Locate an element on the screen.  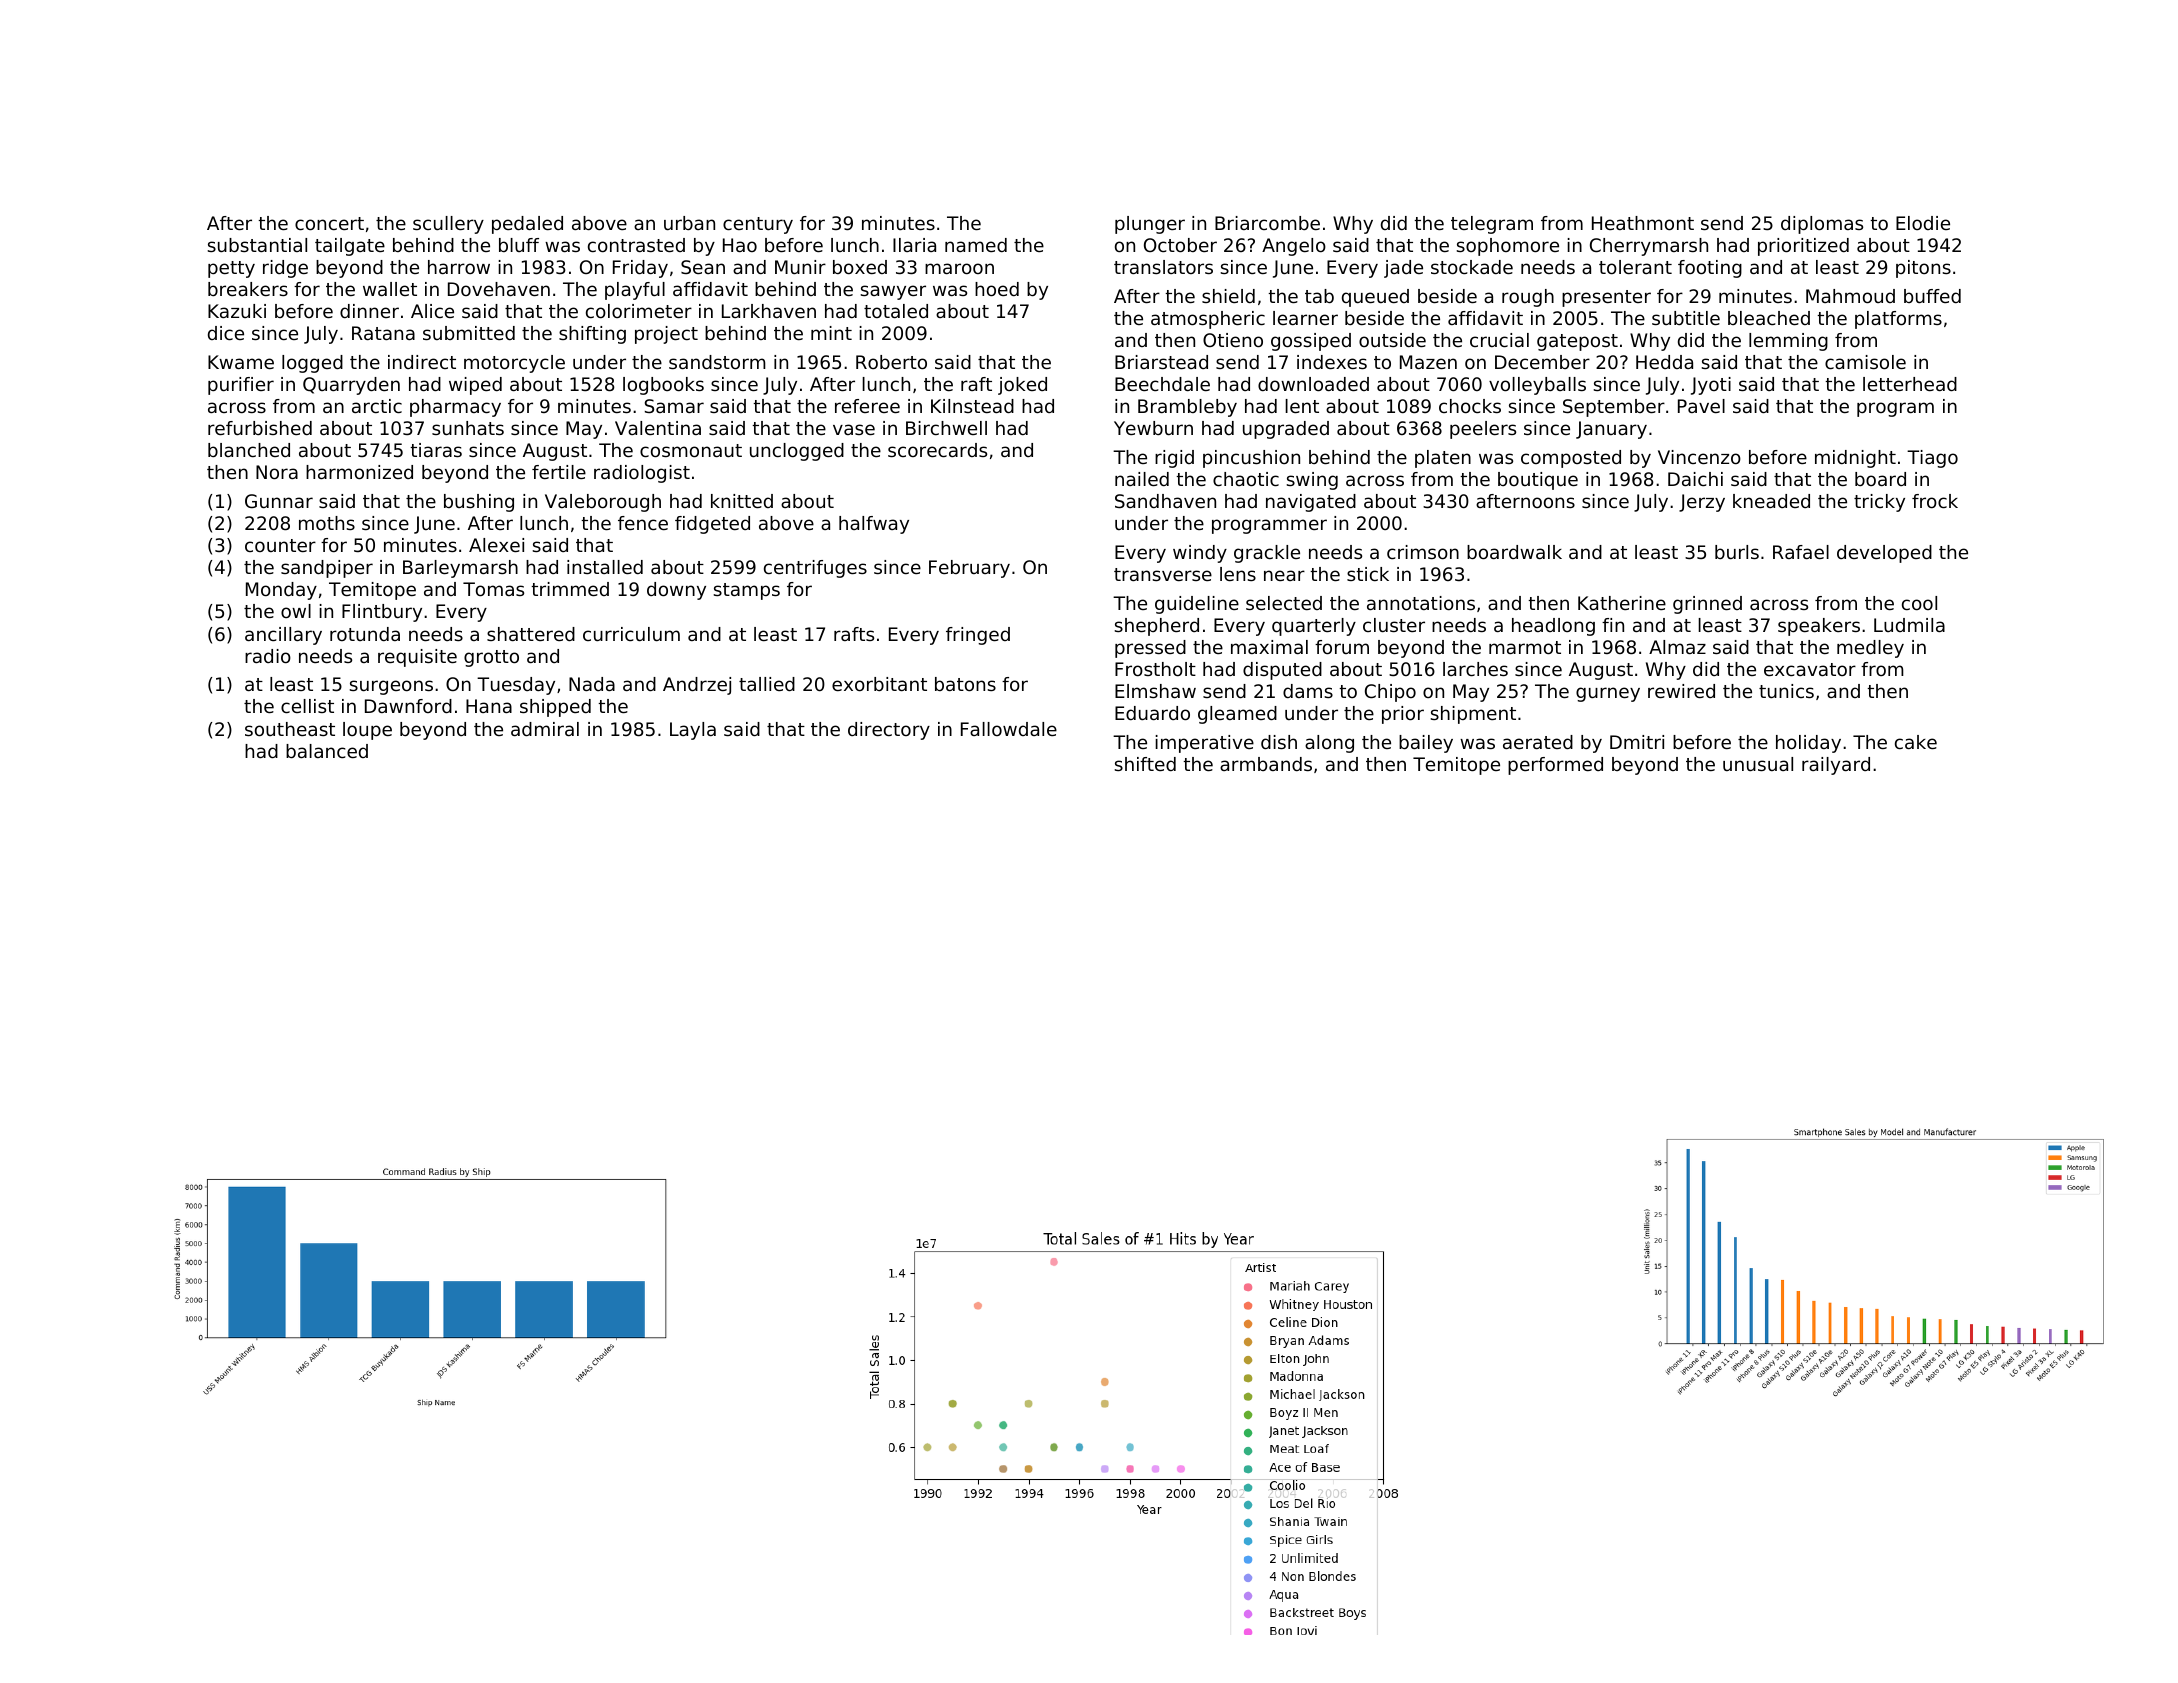
harrow is located at coordinates (459, 267).
